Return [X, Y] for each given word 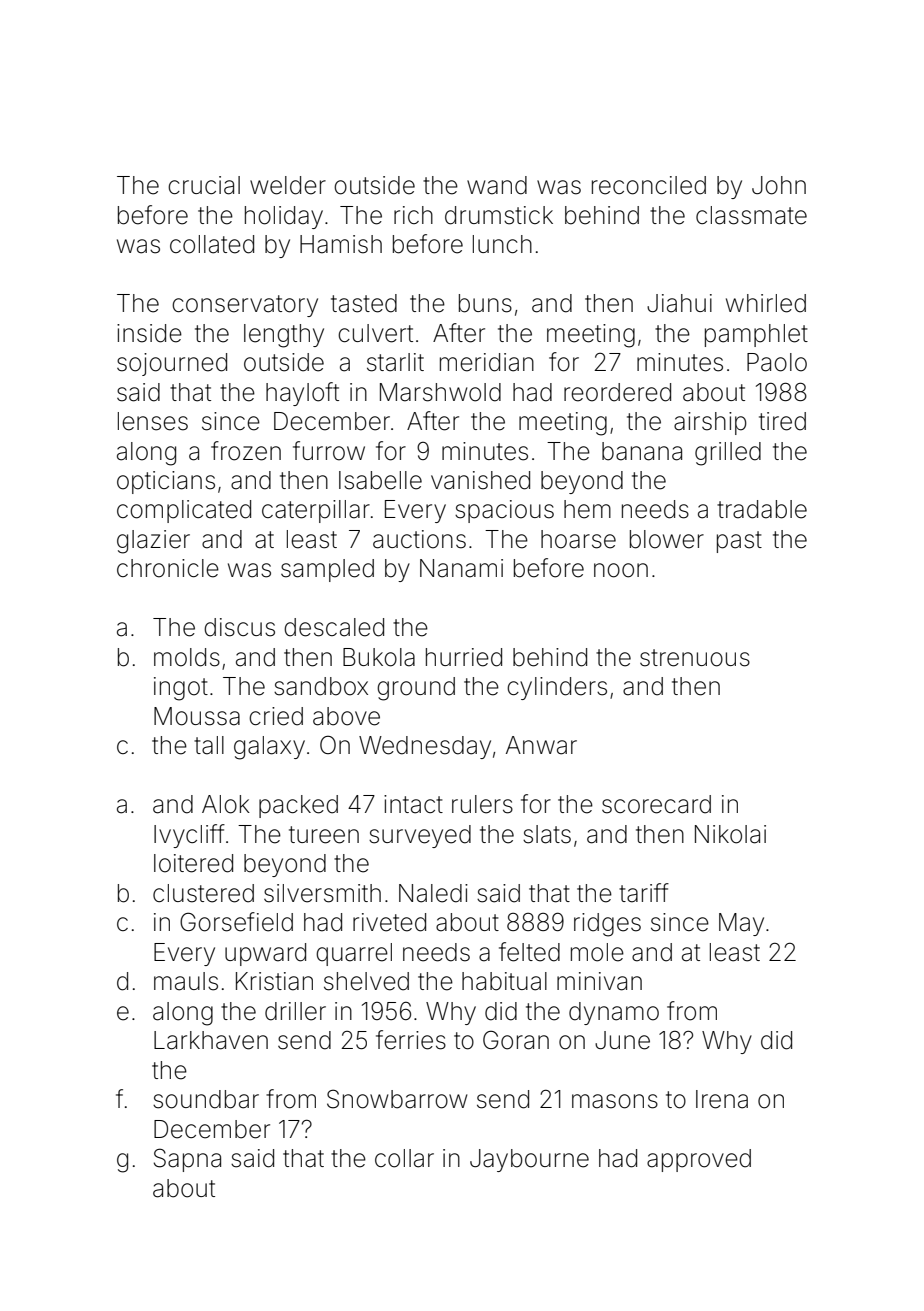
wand [497, 185]
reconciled [649, 185]
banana [642, 451]
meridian [487, 362]
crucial [204, 185]
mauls [186, 981]
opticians [166, 482]
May [741, 924]
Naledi [433, 893]
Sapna [187, 1160]
